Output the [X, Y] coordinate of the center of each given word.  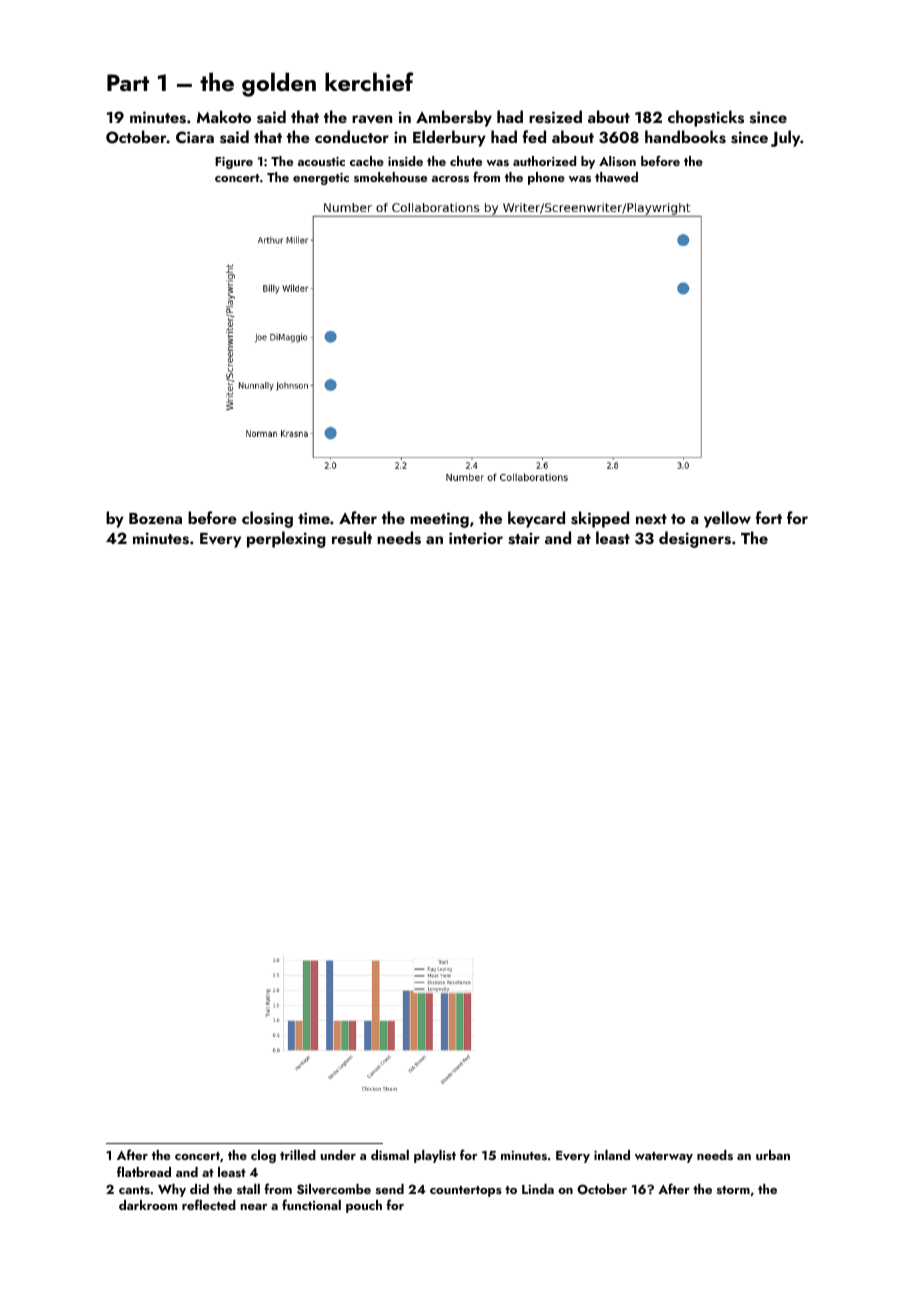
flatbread [144, 1171]
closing [267, 519]
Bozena [155, 518]
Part [128, 82]
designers [695, 539]
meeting [439, 520]
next [651, 519]
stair [524, 538]
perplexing [286, 539]
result [352, 538]
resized [555, 117]
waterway [664, 1157]
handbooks [685, 137]
